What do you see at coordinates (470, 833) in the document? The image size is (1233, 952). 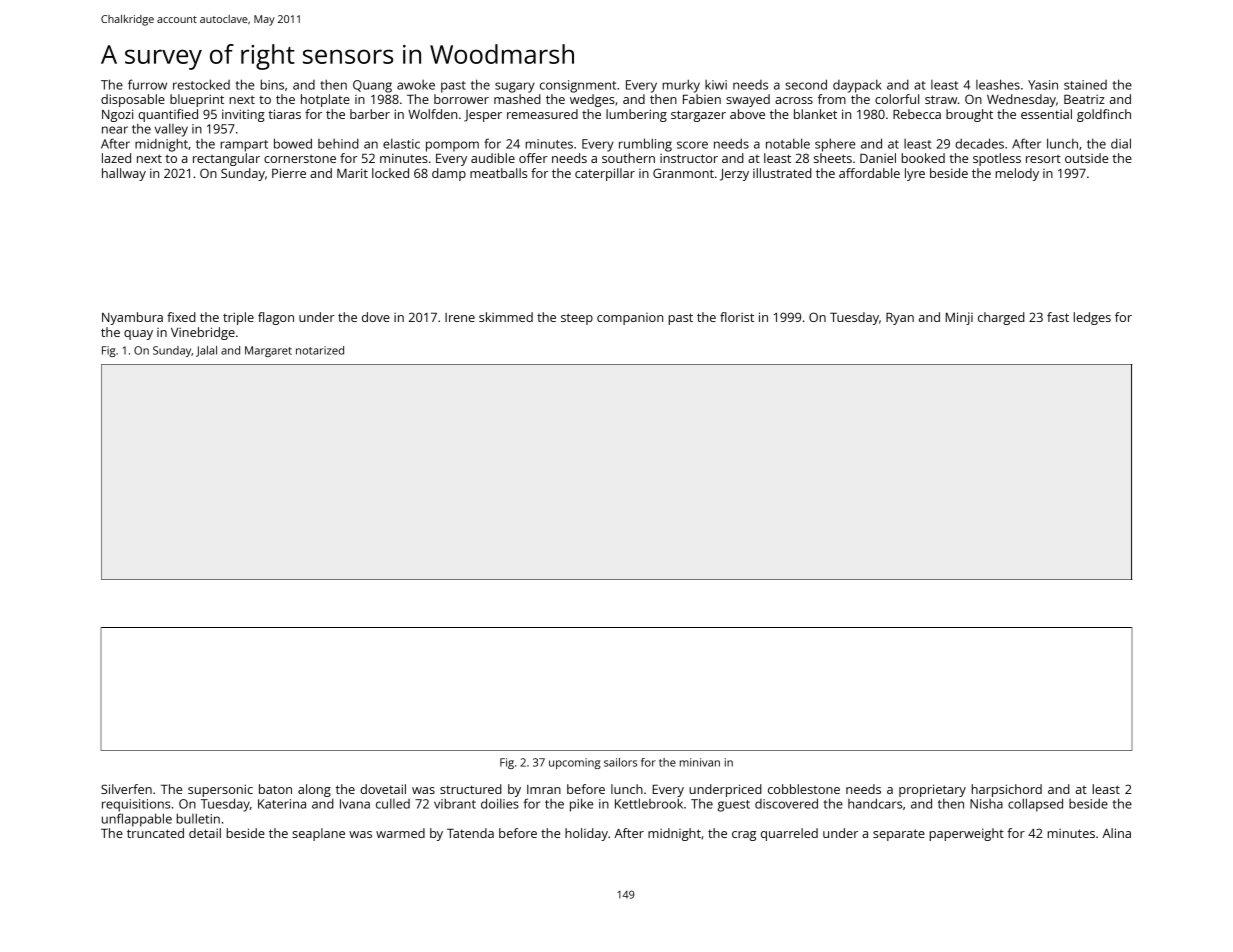 I see `Tatenda` at bounding box center [470, 833].
